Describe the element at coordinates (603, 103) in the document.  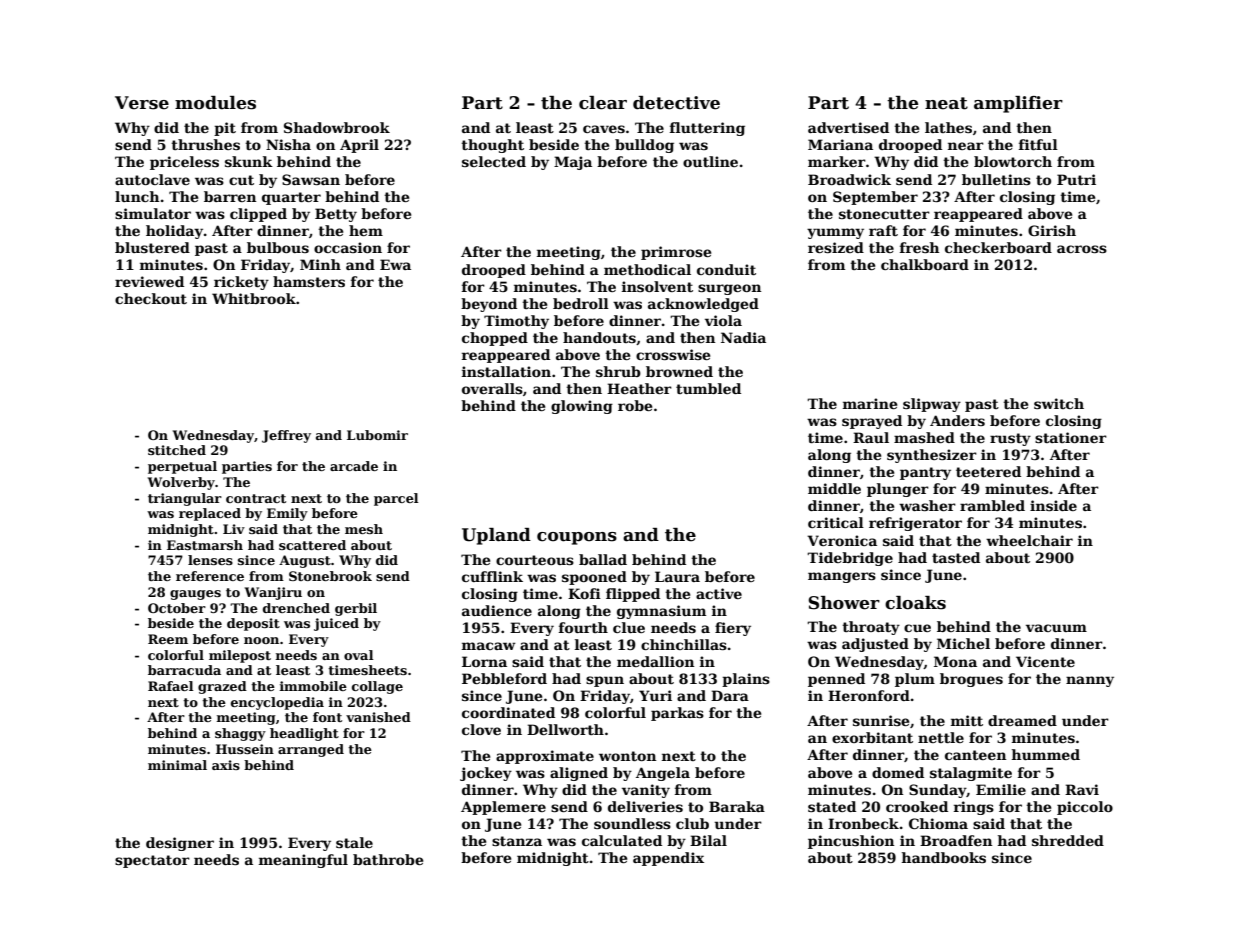
I see `clear` at that location.
